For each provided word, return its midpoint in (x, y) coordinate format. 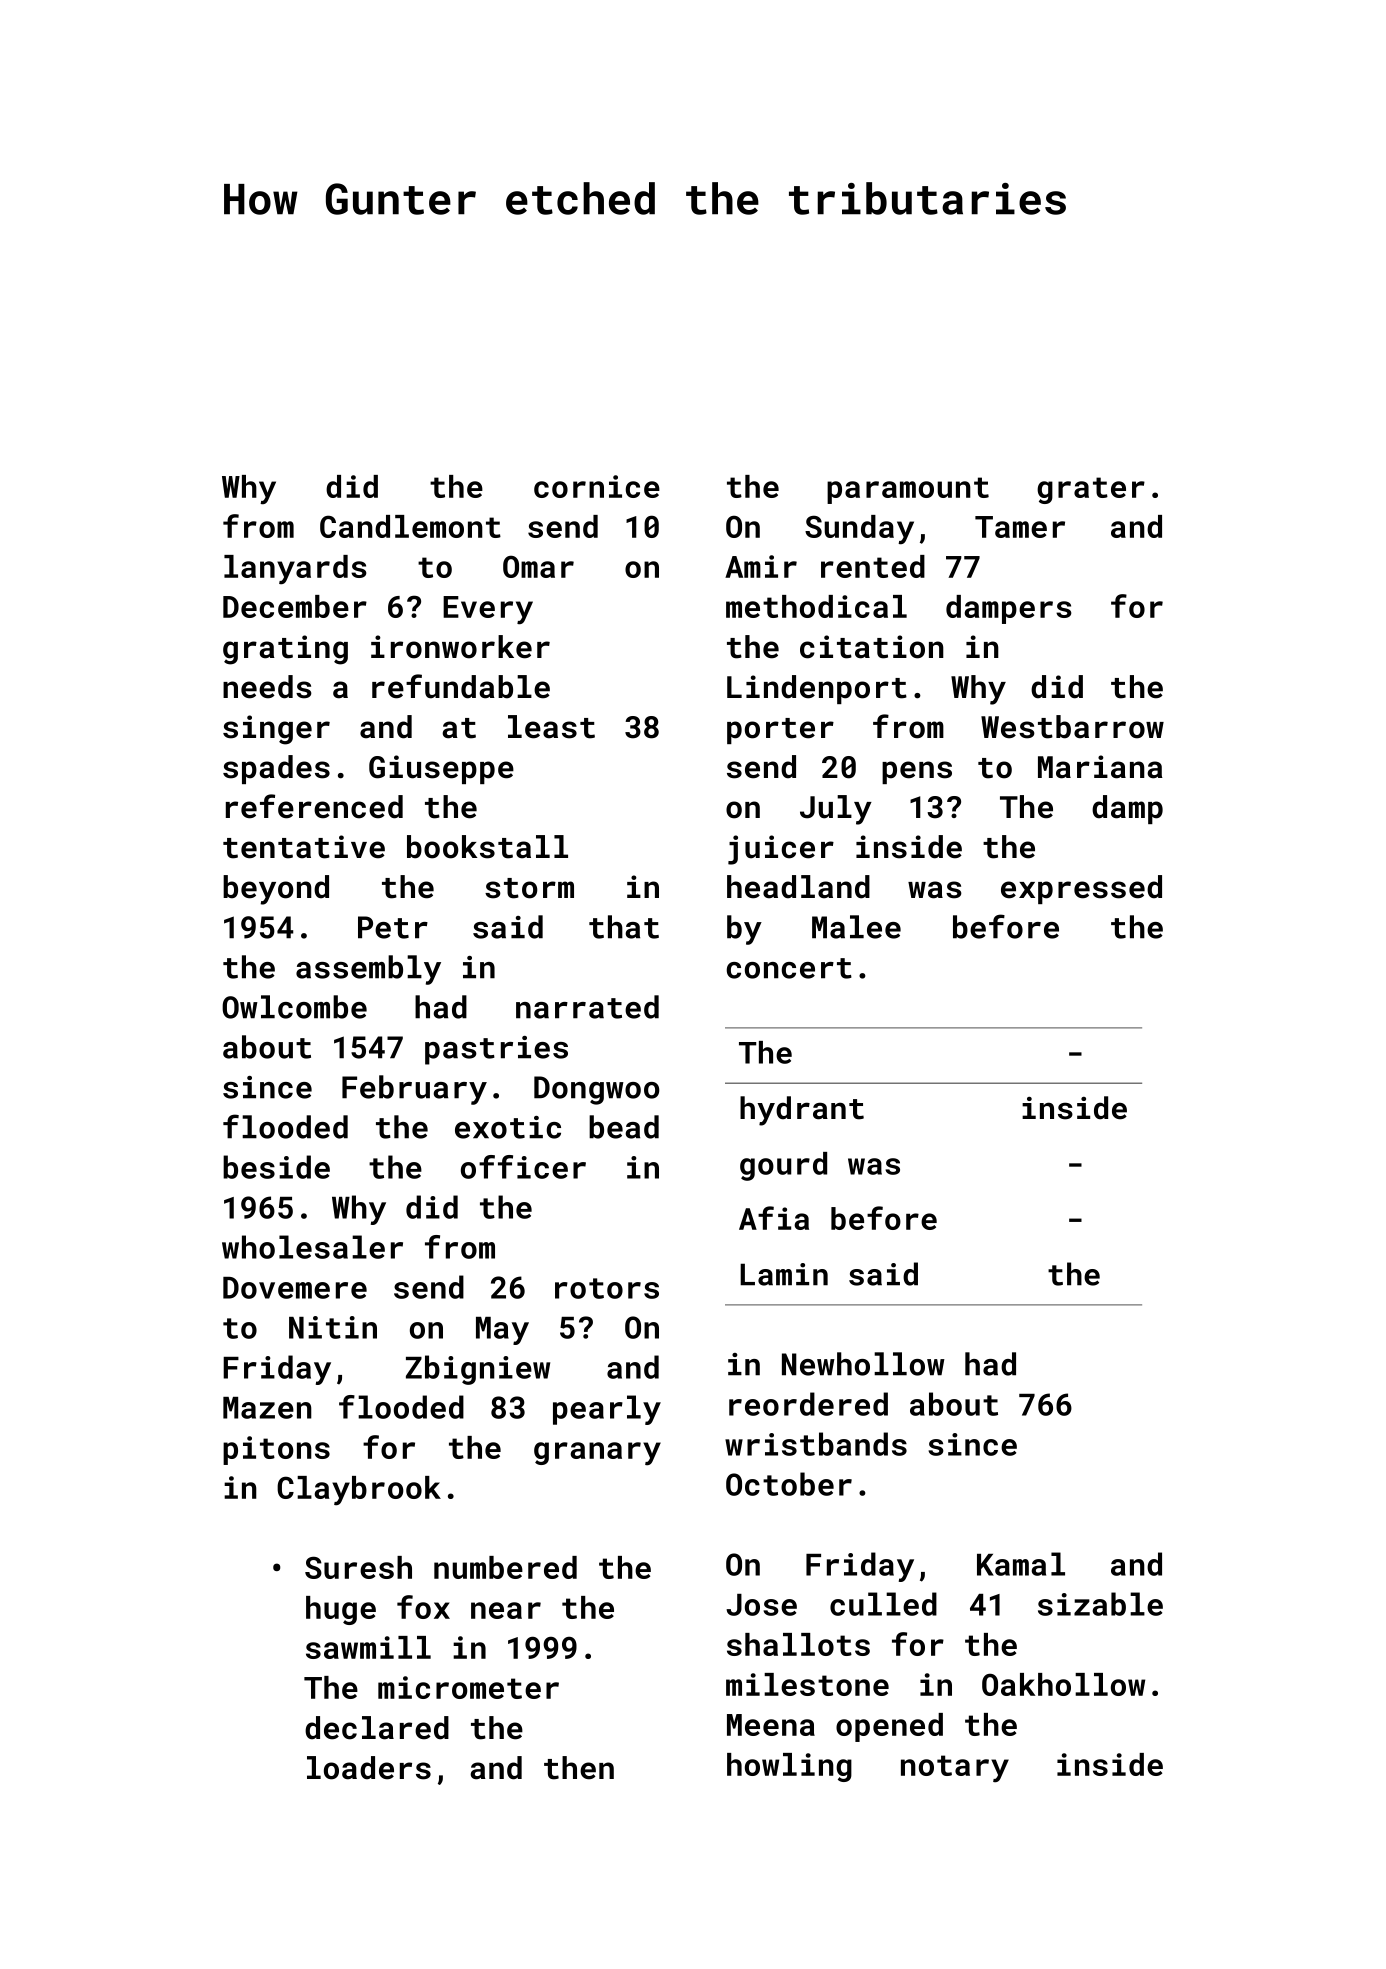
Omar (538, 566)
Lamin (784, 1274)
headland (798, 887)
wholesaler (312, 1247)
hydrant (802, 1111)
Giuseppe (441, 769)
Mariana (1100, 767)
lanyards (295, 570)
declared (377, 1728)
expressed (1081, 889)
